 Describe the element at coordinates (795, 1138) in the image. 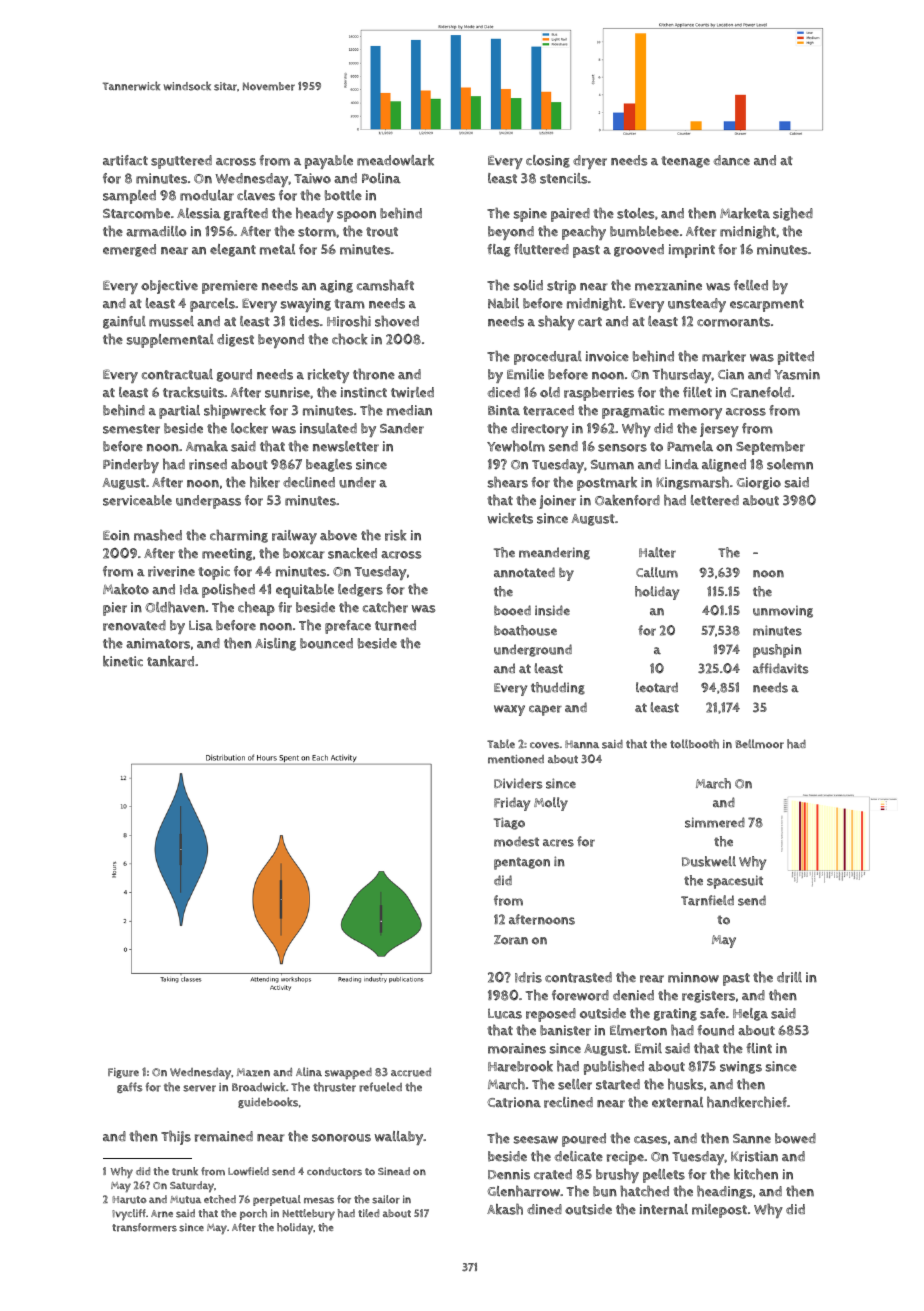

I see `bowed` at that location.
